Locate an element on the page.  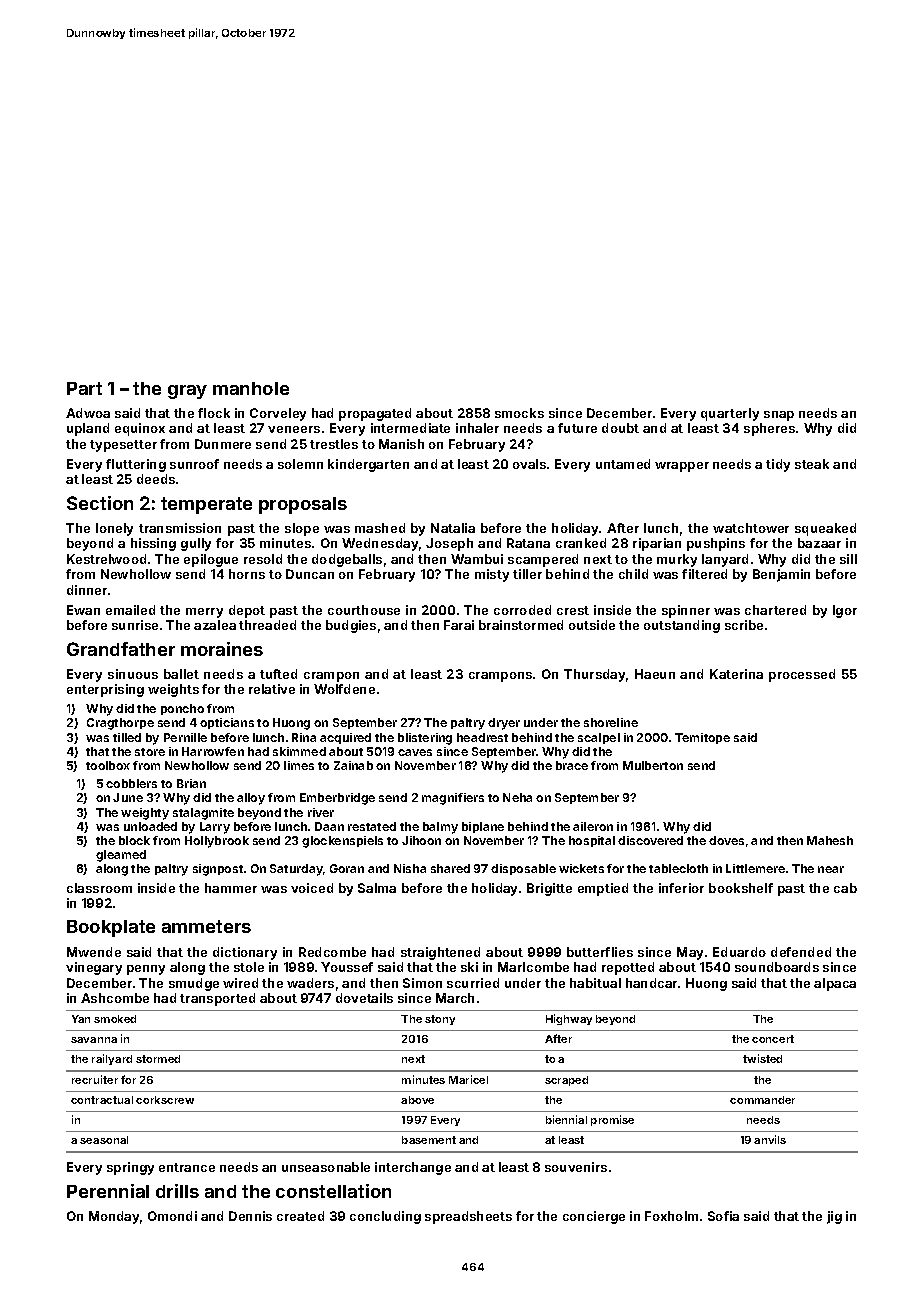
propagated is located at coordinates (375, 414).
